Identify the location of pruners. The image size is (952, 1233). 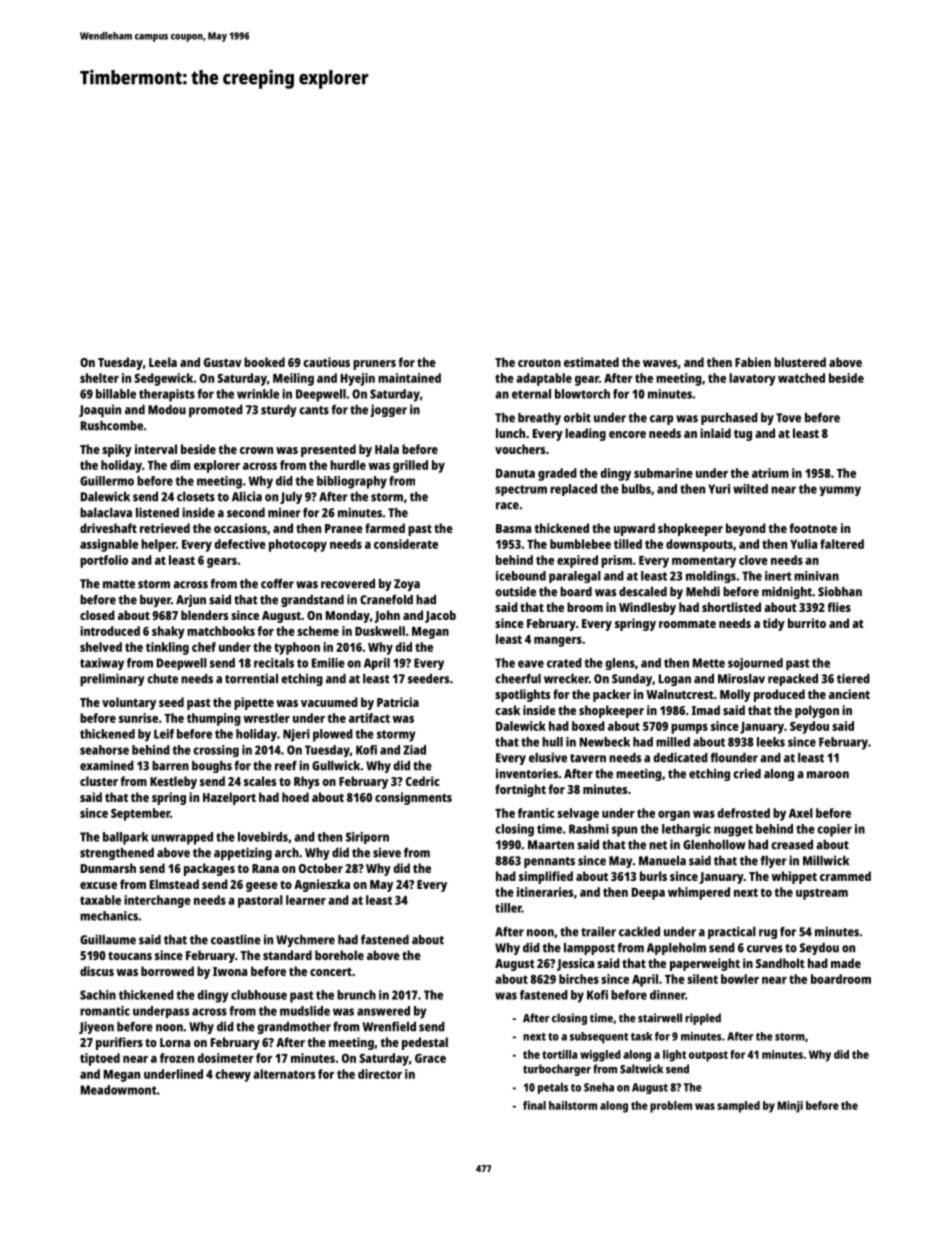
(374, 365).
